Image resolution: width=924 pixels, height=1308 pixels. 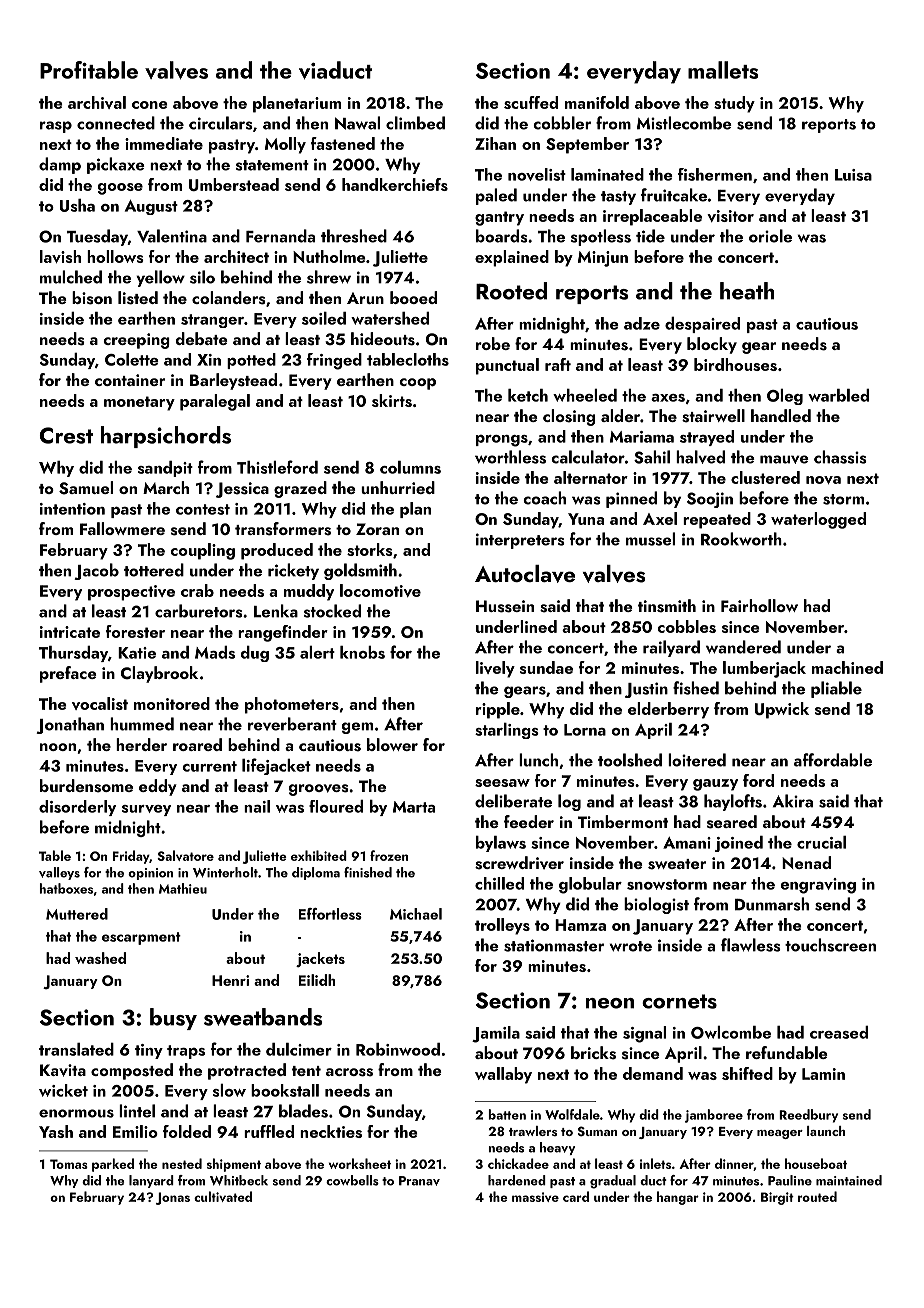 What do you see at coordinates (96, 571) in the screenshot?
I see `Jacob` at bounding box center [96, 571].
